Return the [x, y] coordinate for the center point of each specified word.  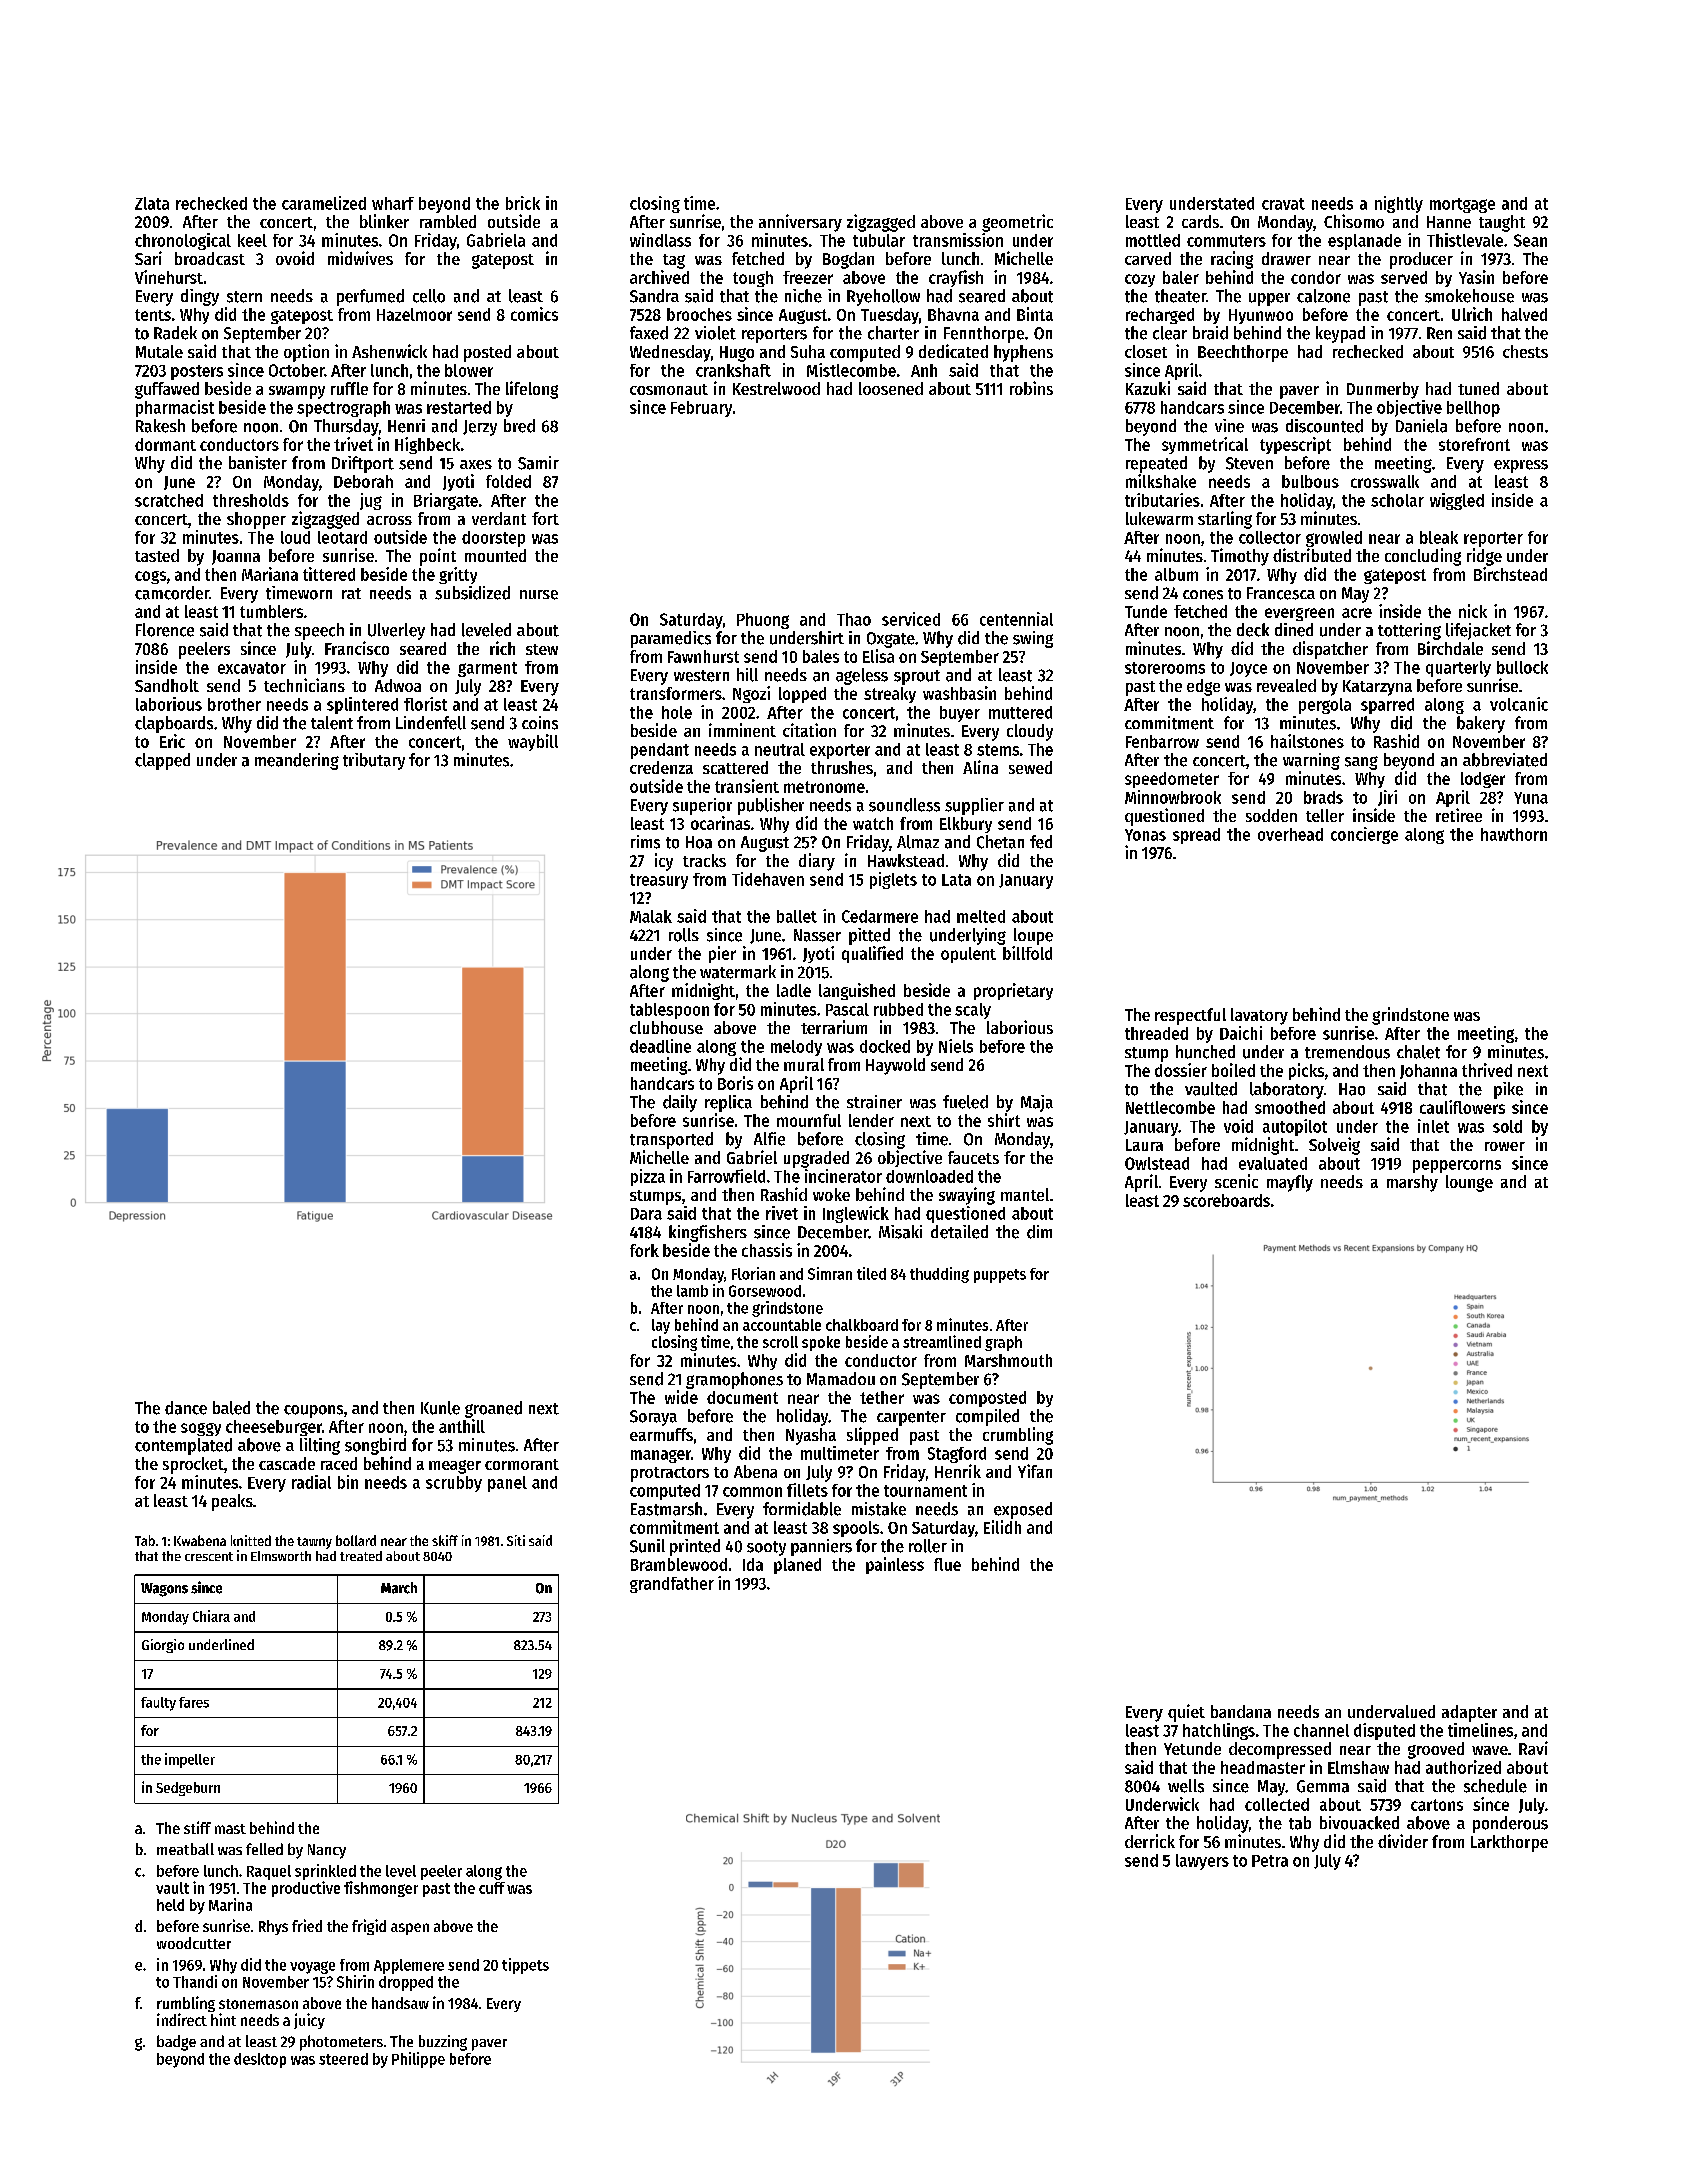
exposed [1023, 1510]
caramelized [324, 203]
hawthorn [1514, 834]
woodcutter [194, 1943]
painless [895, 1565]
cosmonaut [669, 389]
